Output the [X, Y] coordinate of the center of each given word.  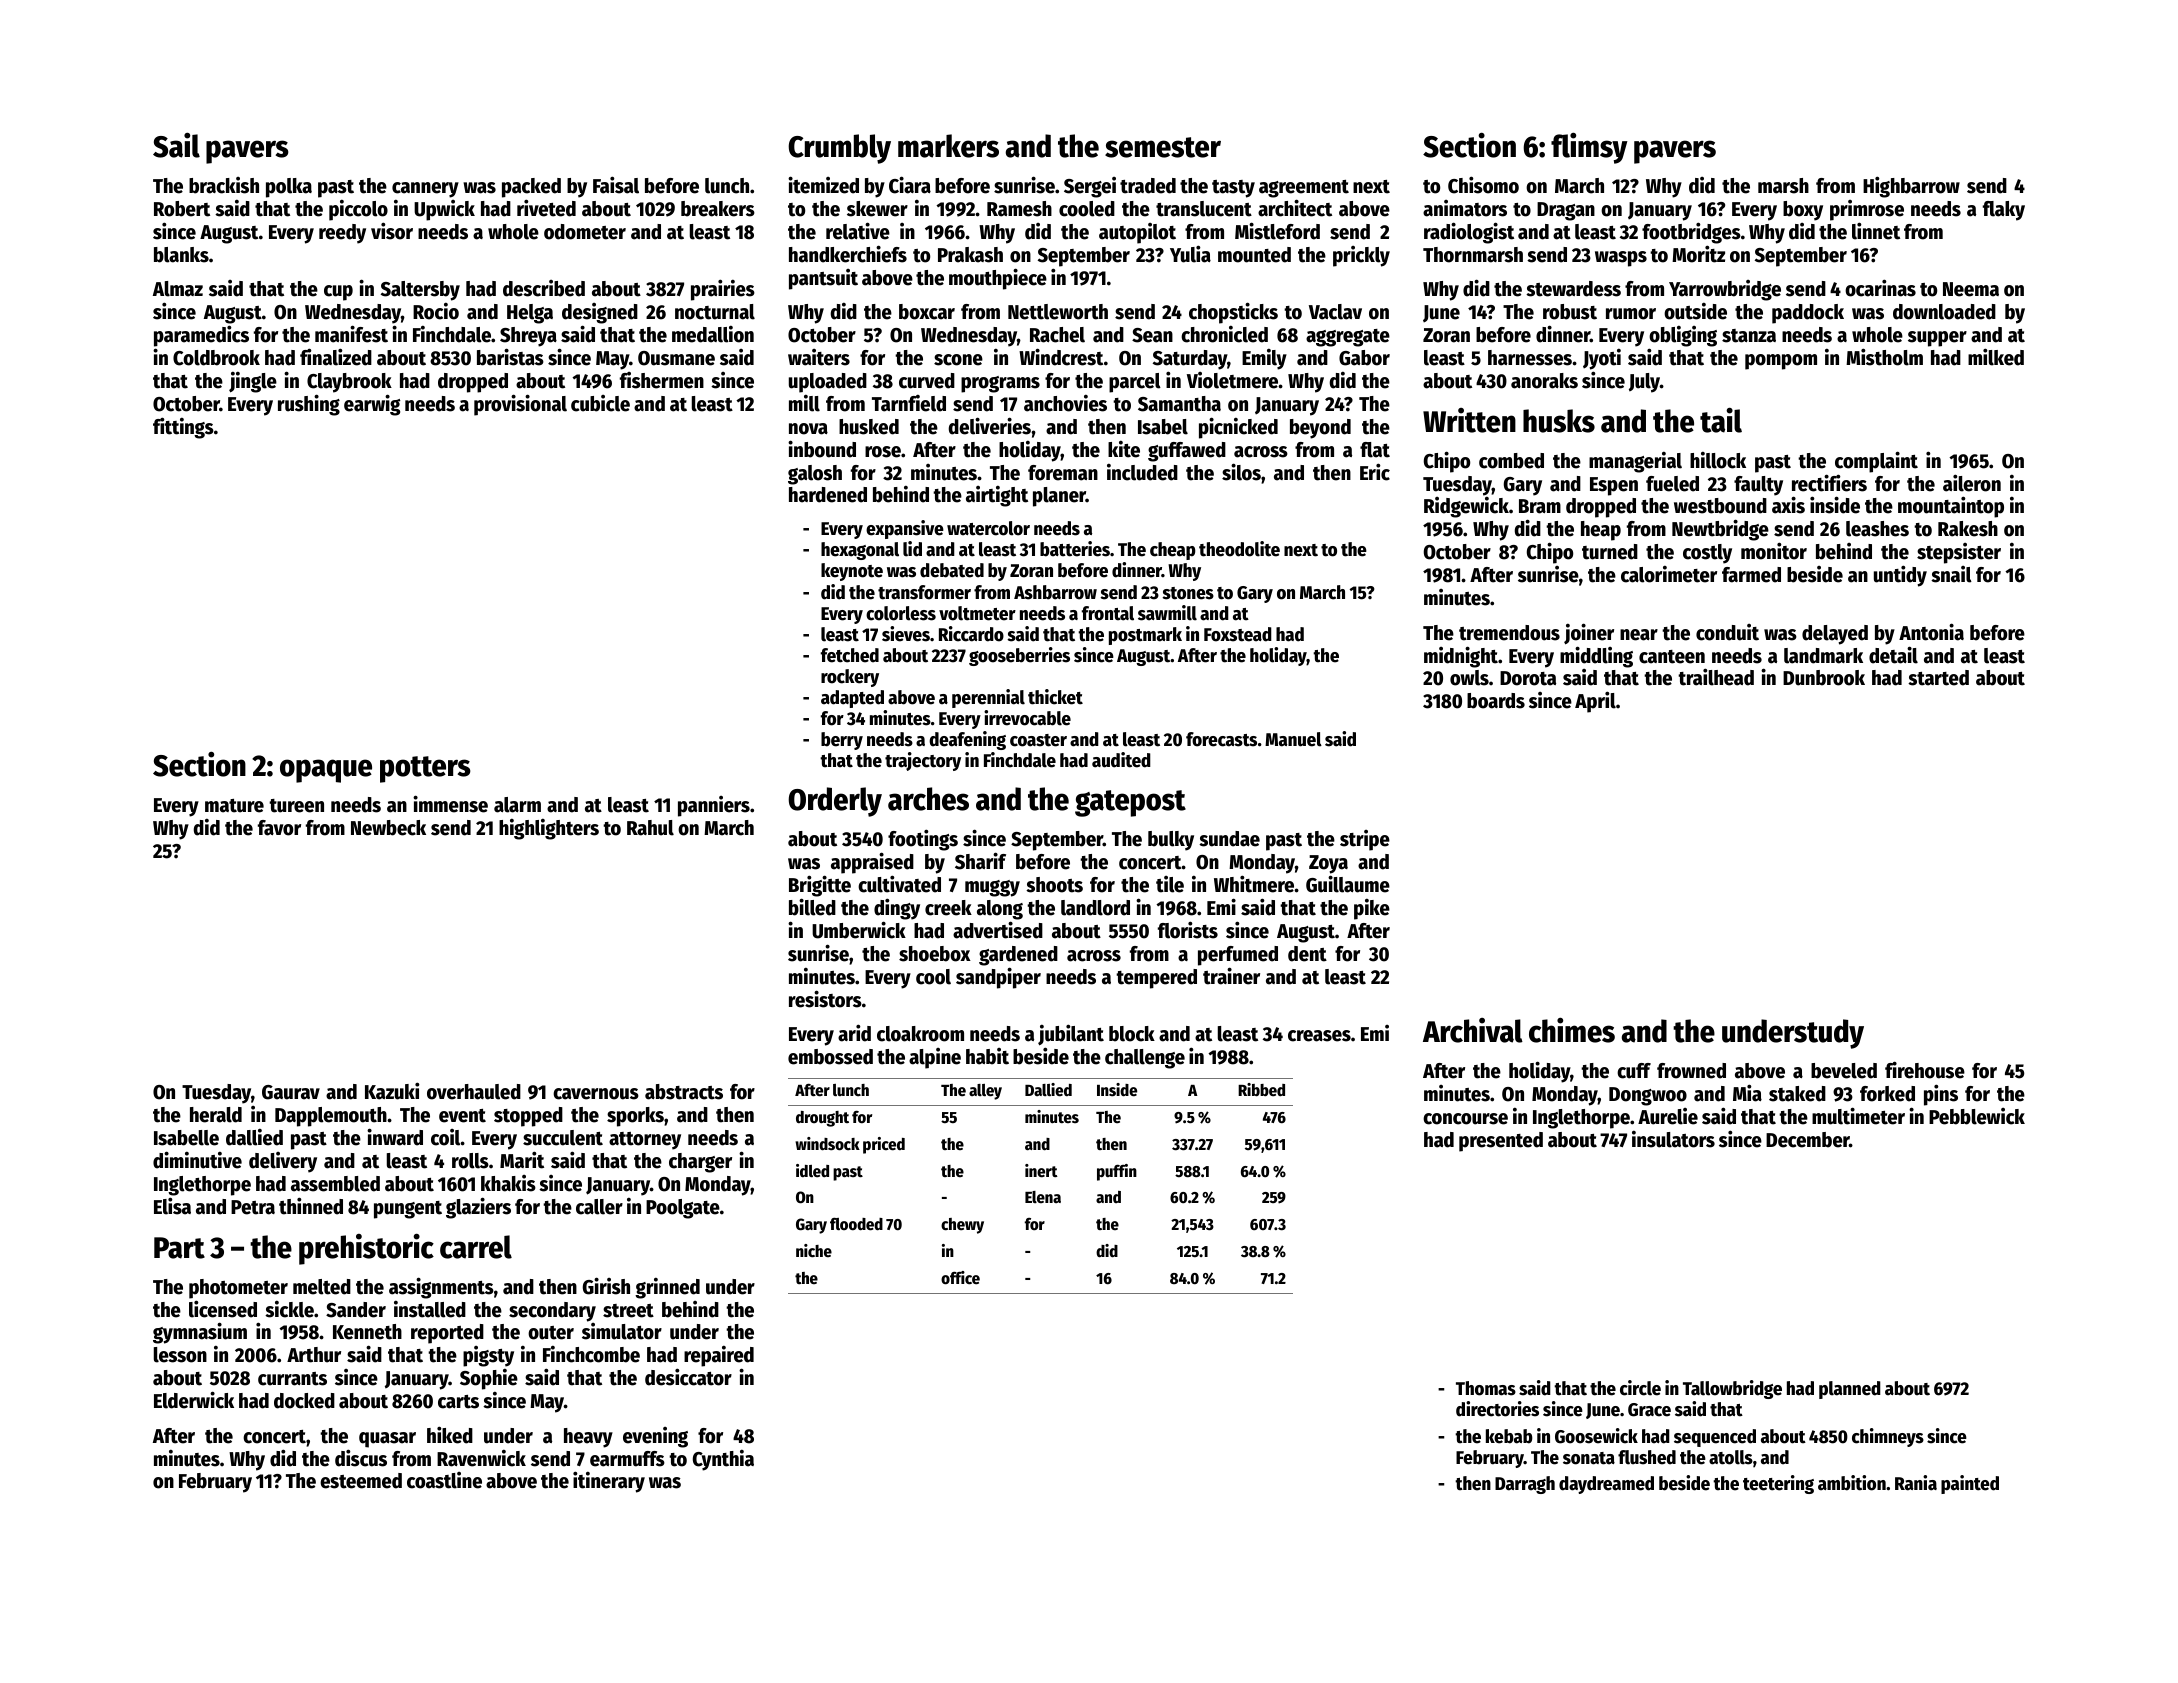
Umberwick [859, 930]
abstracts [684, 1092]
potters [425, 769]
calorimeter [1669, 574]
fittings [183, 428]
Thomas [1486, 1388]
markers [948, 146]
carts [458, 1402]
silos [1241, 472]
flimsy [1589, 148]
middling [1596, 657]
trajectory [923, 761]
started [1938, 678]
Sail [176, 145]
